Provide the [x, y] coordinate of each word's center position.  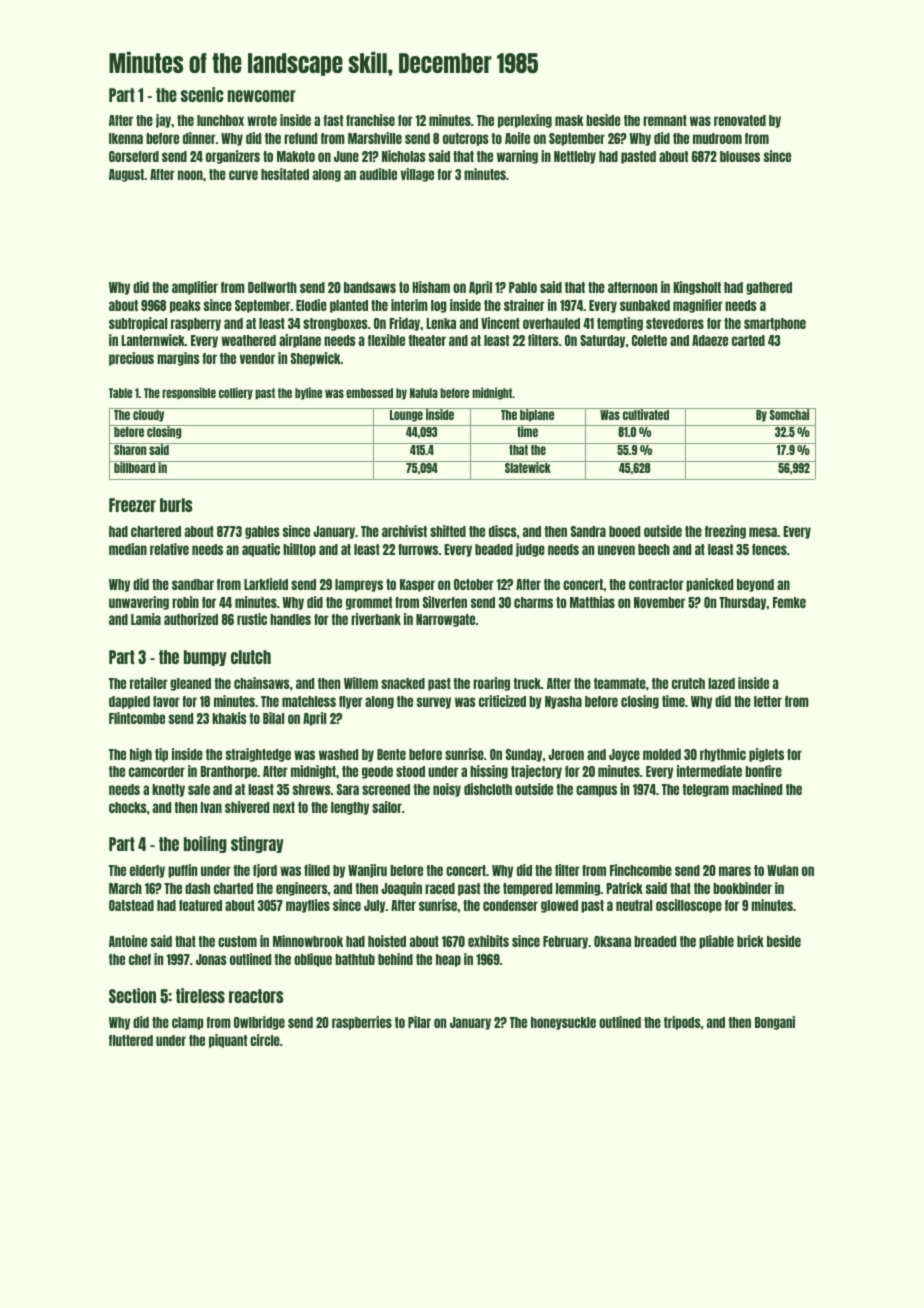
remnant [665, 120]
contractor [656, 584]
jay [163, 121]
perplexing [525, 121]
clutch [251, 657]
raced [440, 888]
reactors [256, 996]
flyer [351, 702]
